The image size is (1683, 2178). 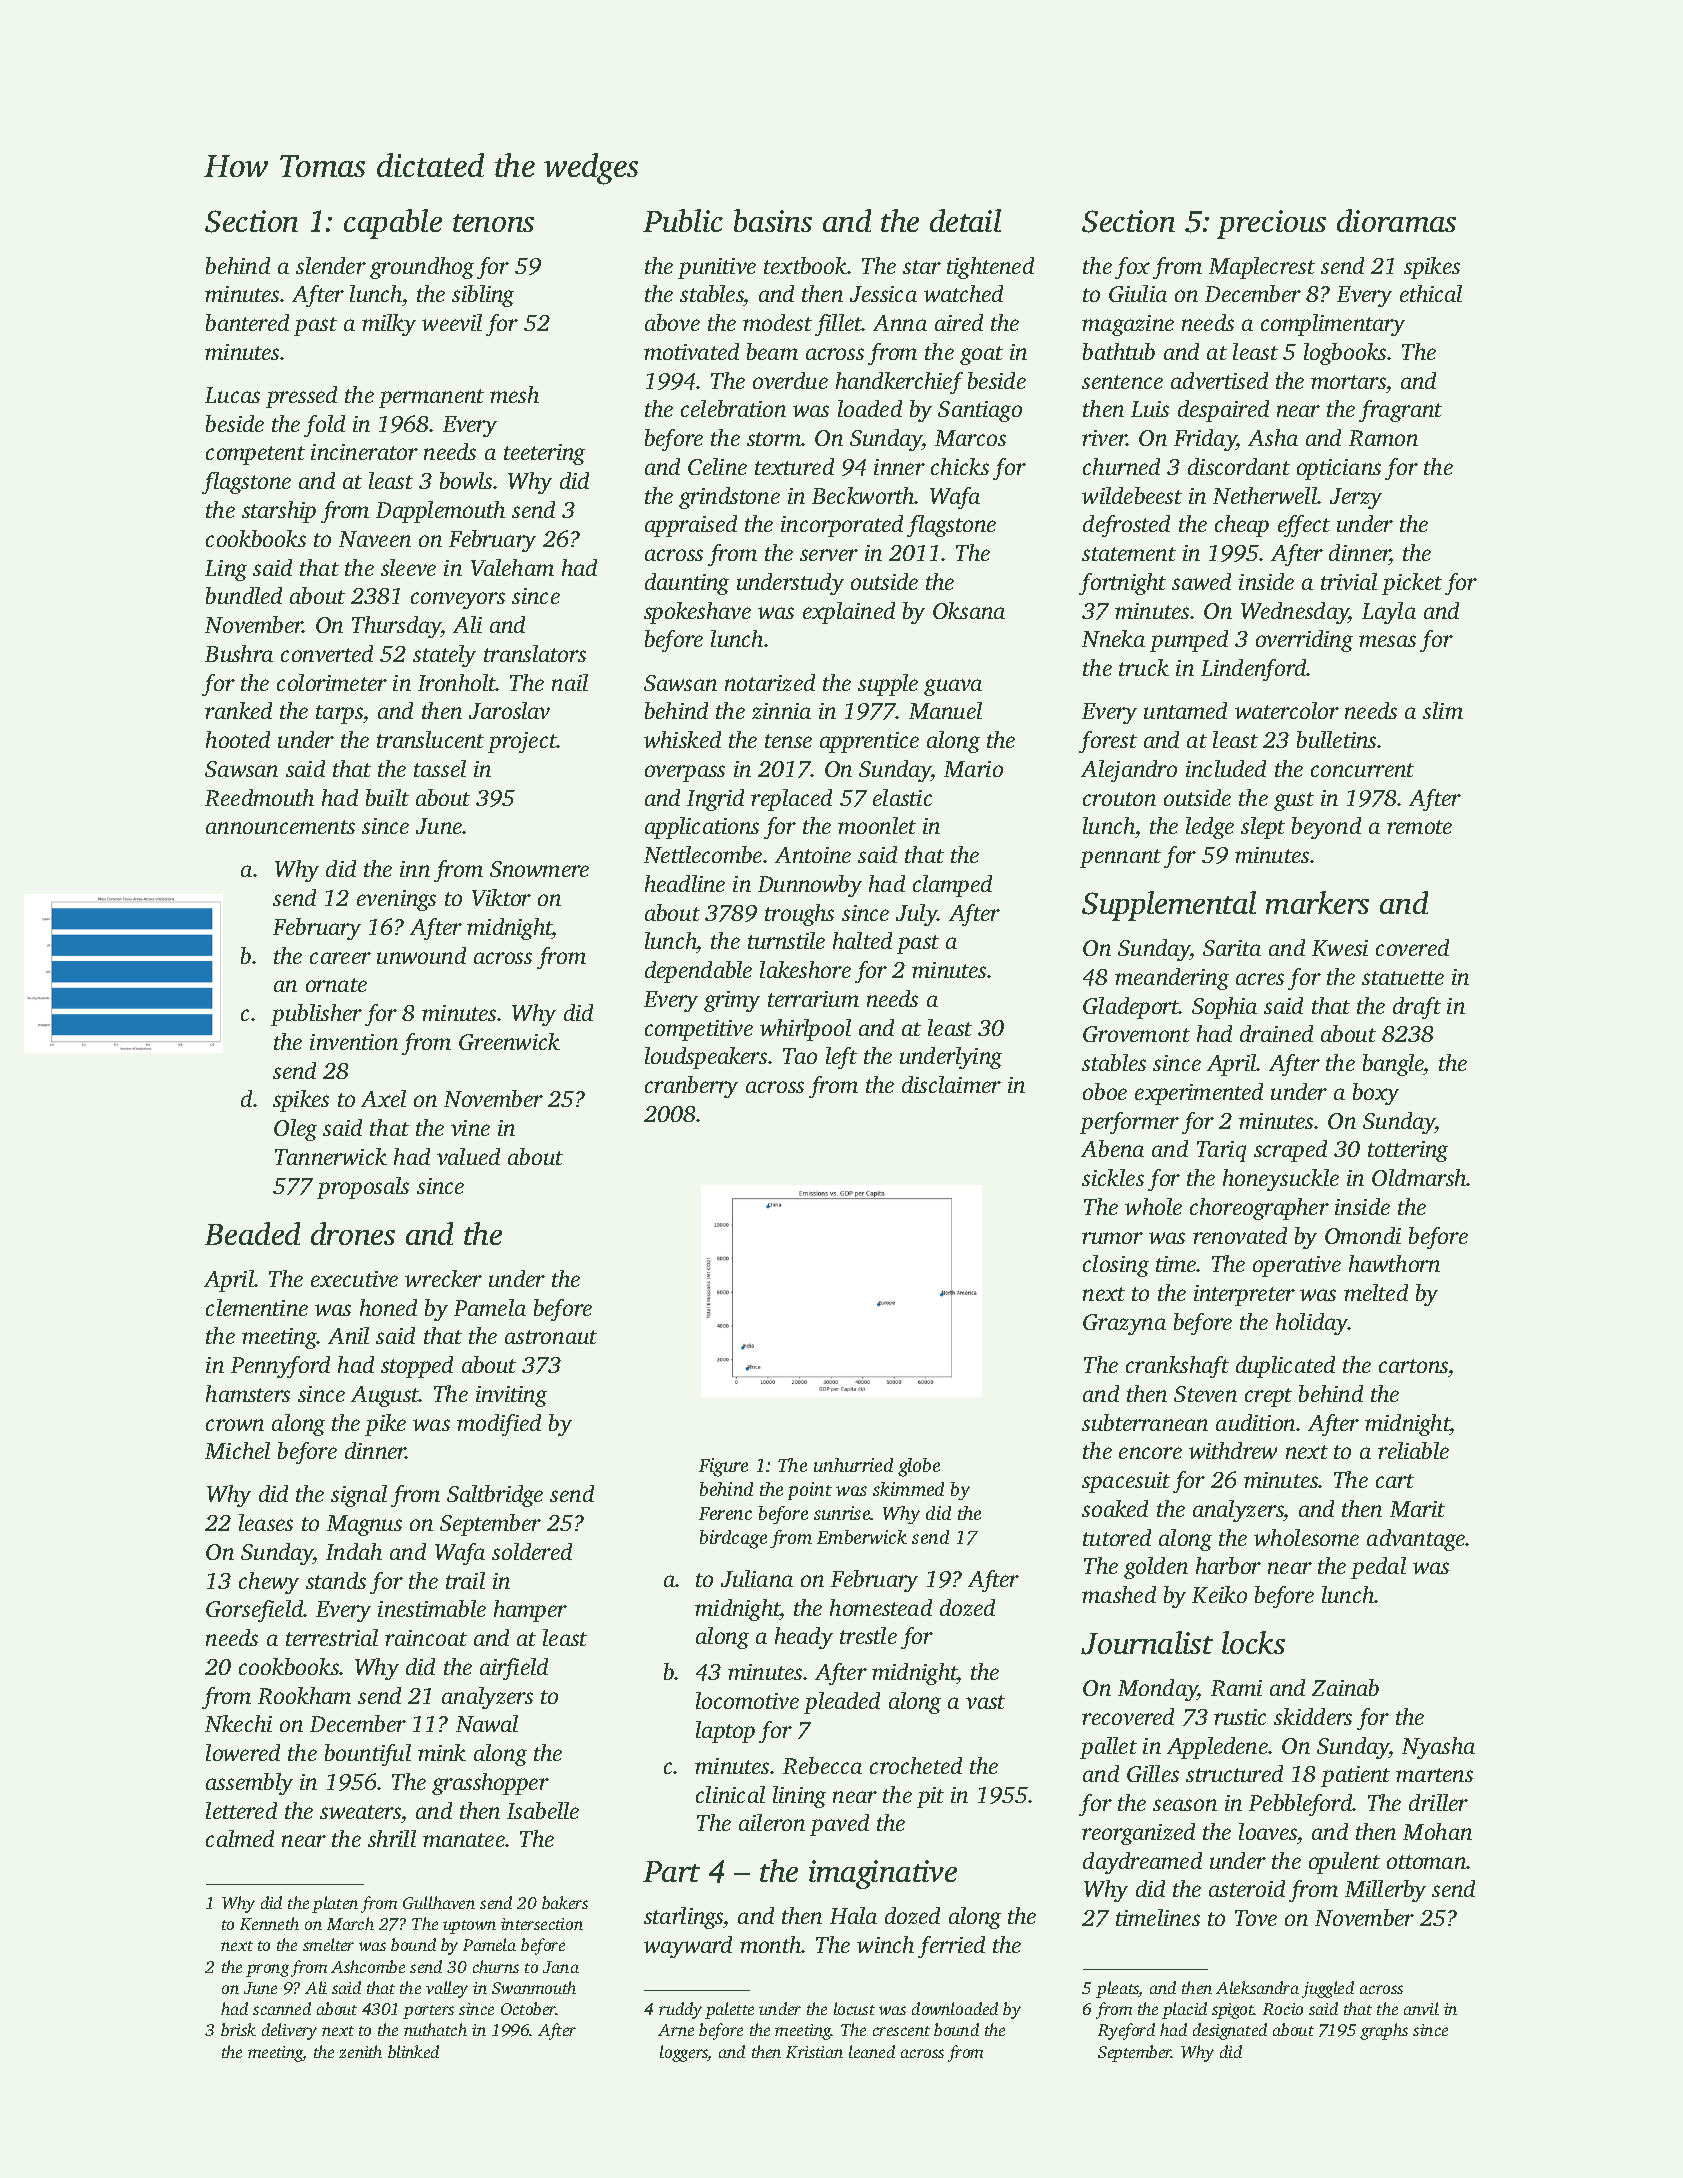 I want to click on left, so click(x=841, y=1058).
